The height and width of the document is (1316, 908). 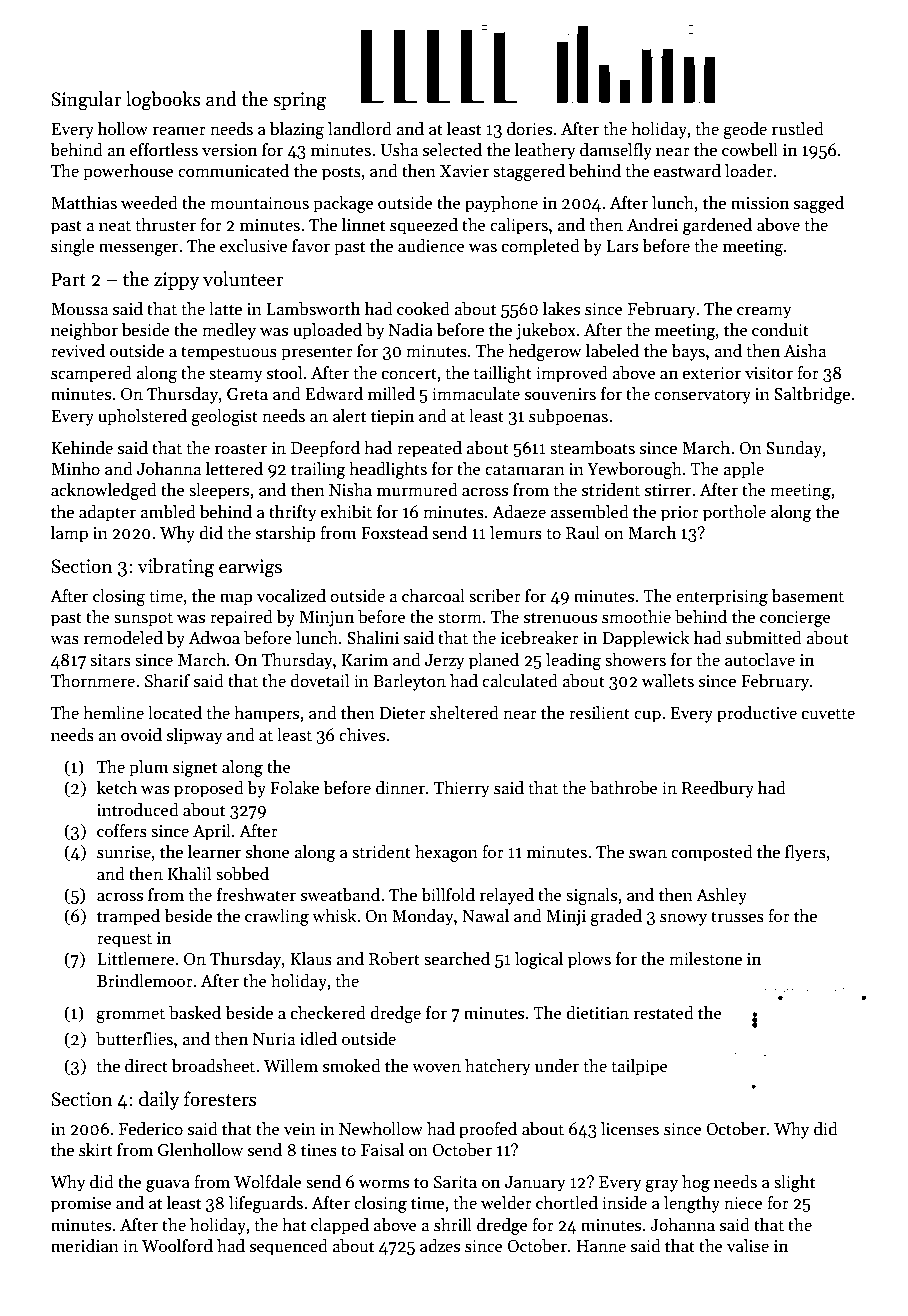 What do you see at coordinates (760, 660) in the document?
I see `autoclave` at bounding box center [760, 660].
